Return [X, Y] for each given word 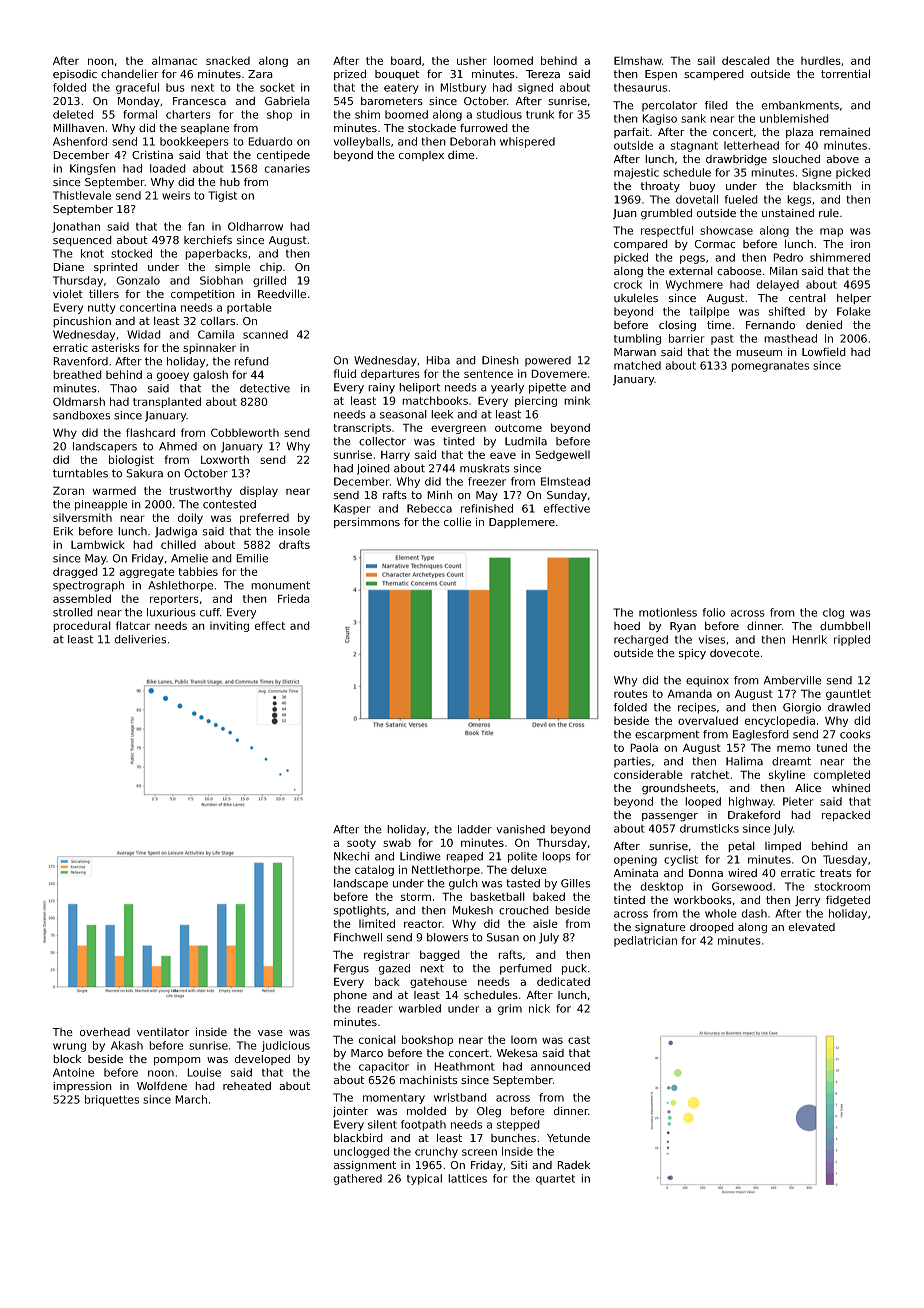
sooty [361, 844]
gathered [357, 1179]
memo [794, 748]
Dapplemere [522, 523]
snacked [228, 60]
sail [706, 60]
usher [472, 60]
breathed [77, 374]
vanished [520, 829]
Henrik [809, 639]
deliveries [140, 639]
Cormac [715, 244]
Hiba [438, 360]
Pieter [798, 801]
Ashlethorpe [180, 586]
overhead [105, 1032]
